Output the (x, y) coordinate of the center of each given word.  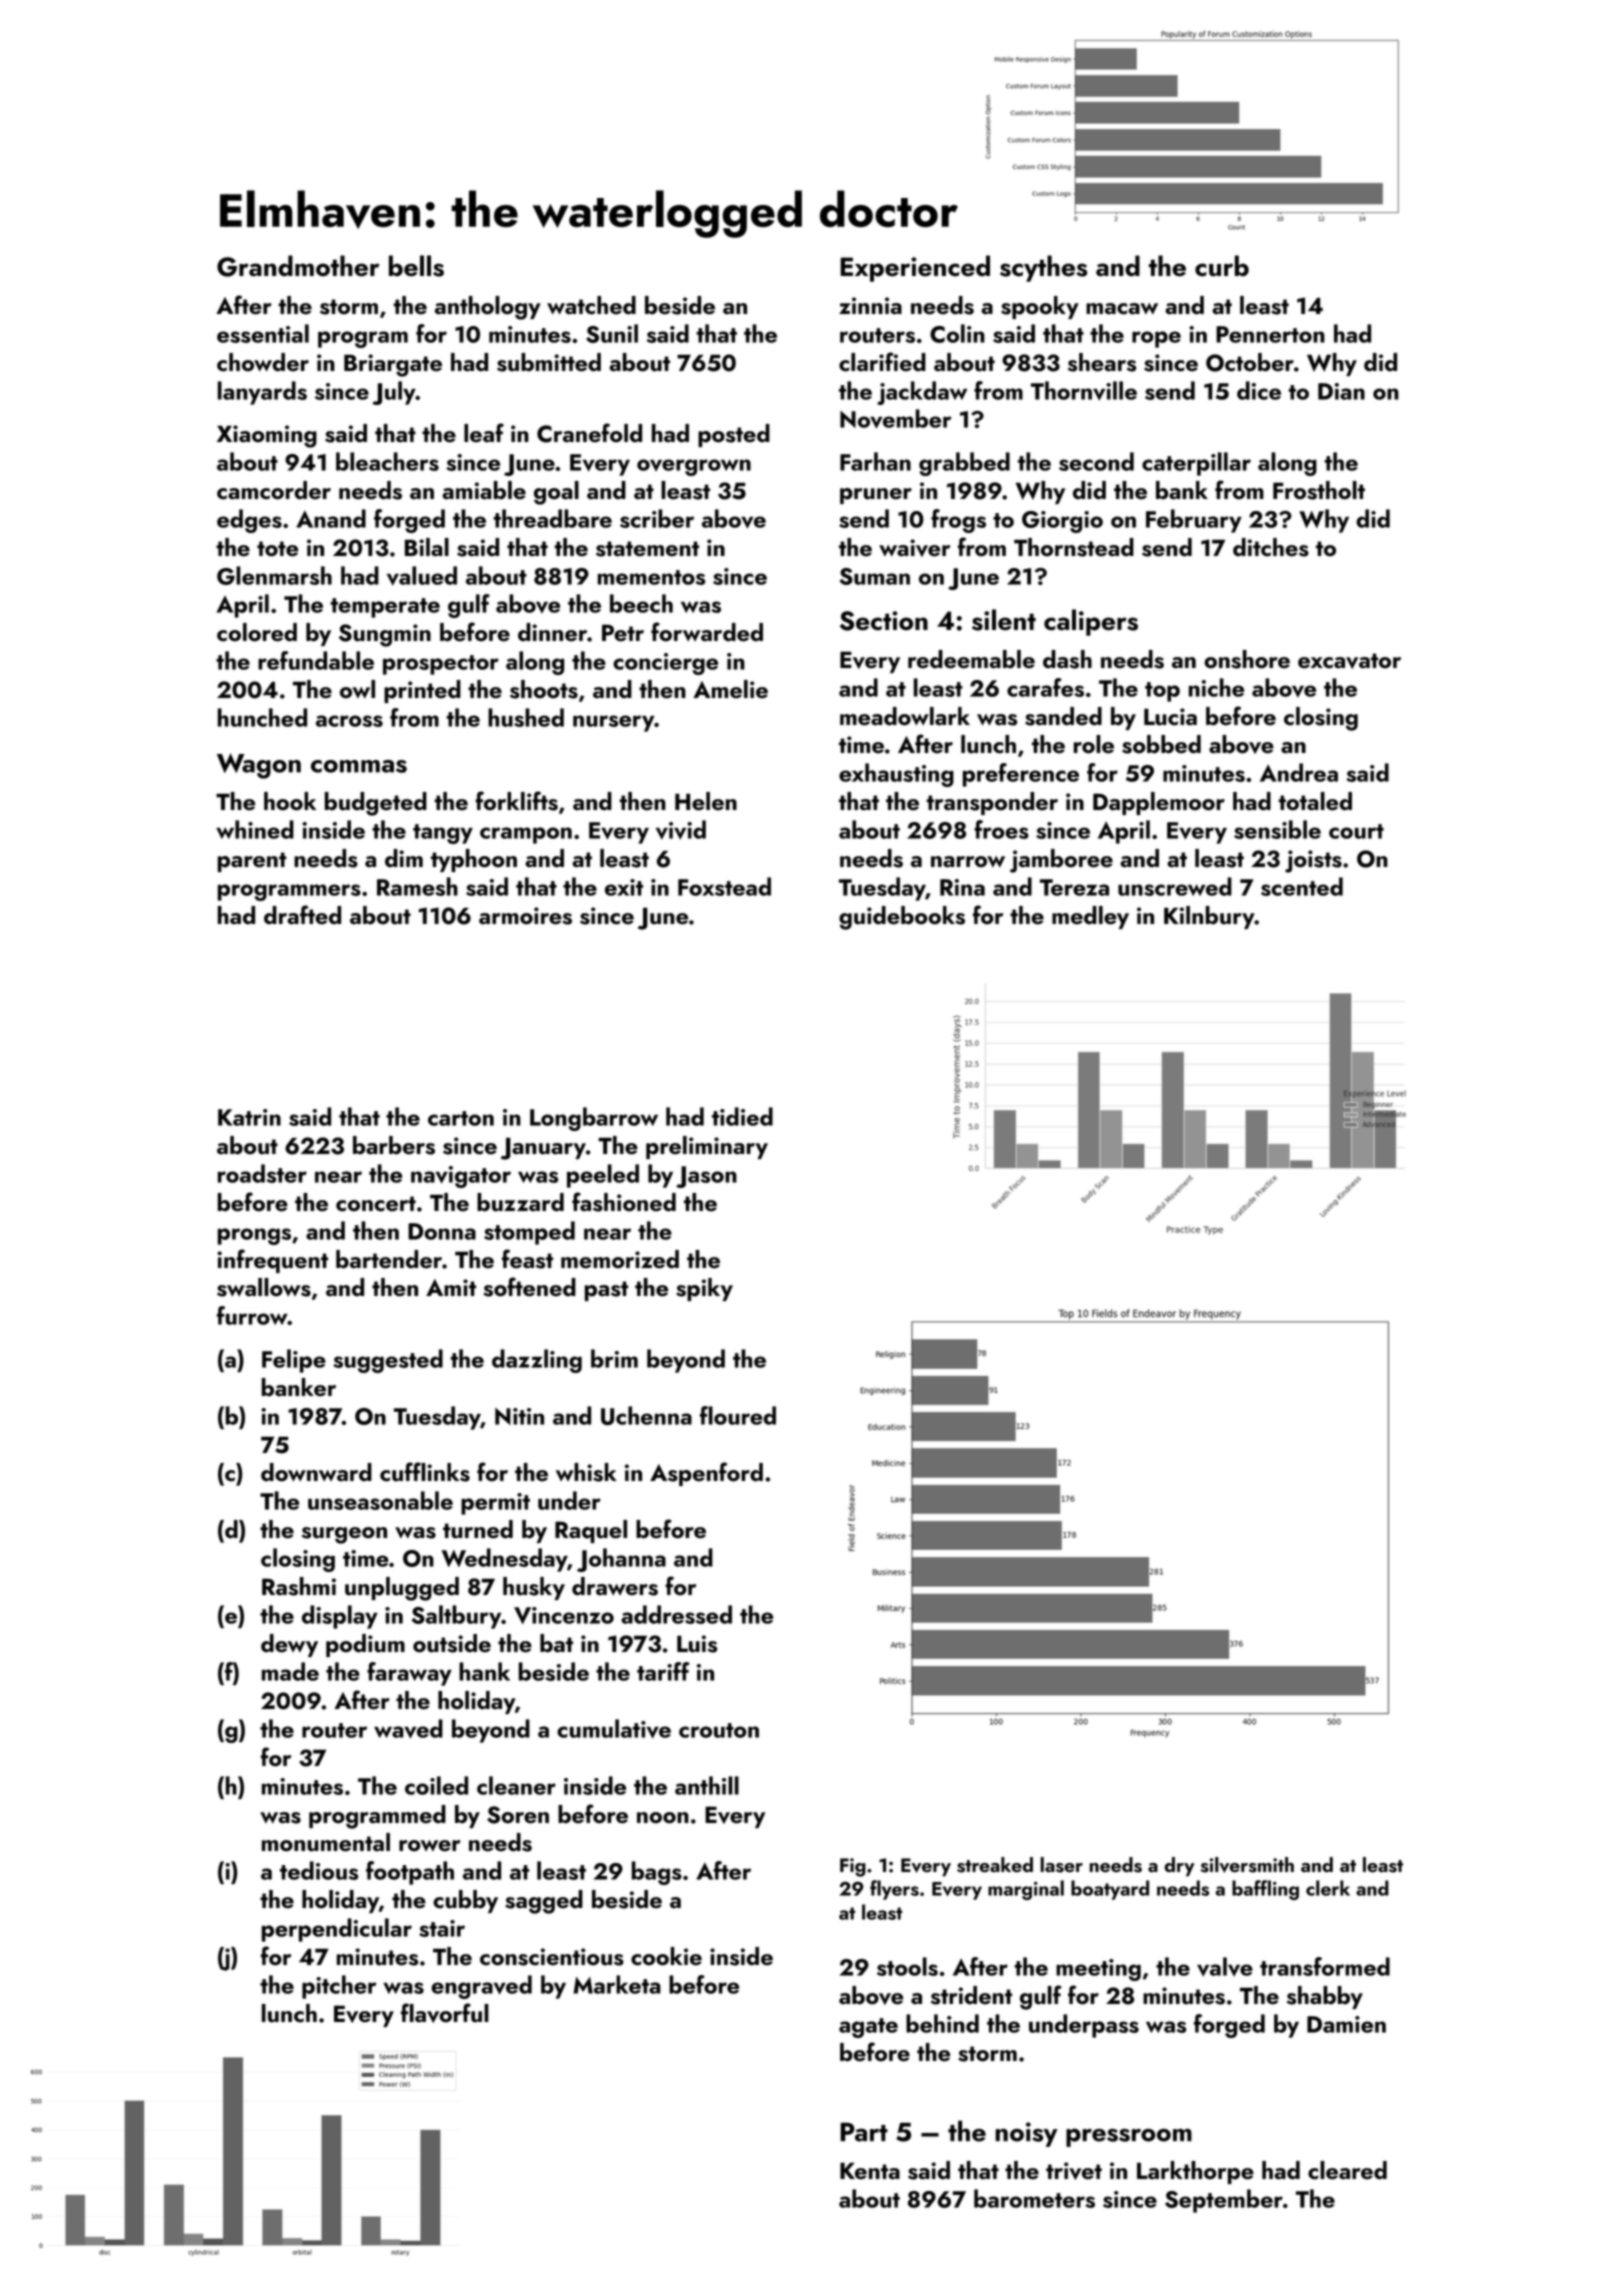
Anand (331, 518)
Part (864, 2132)
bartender (389, 1259)
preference (1021, 775)
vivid (681, 829)
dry (1179, 1867)
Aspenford (706, 1474)
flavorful (445, 2013)
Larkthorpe (1195, 2172)
